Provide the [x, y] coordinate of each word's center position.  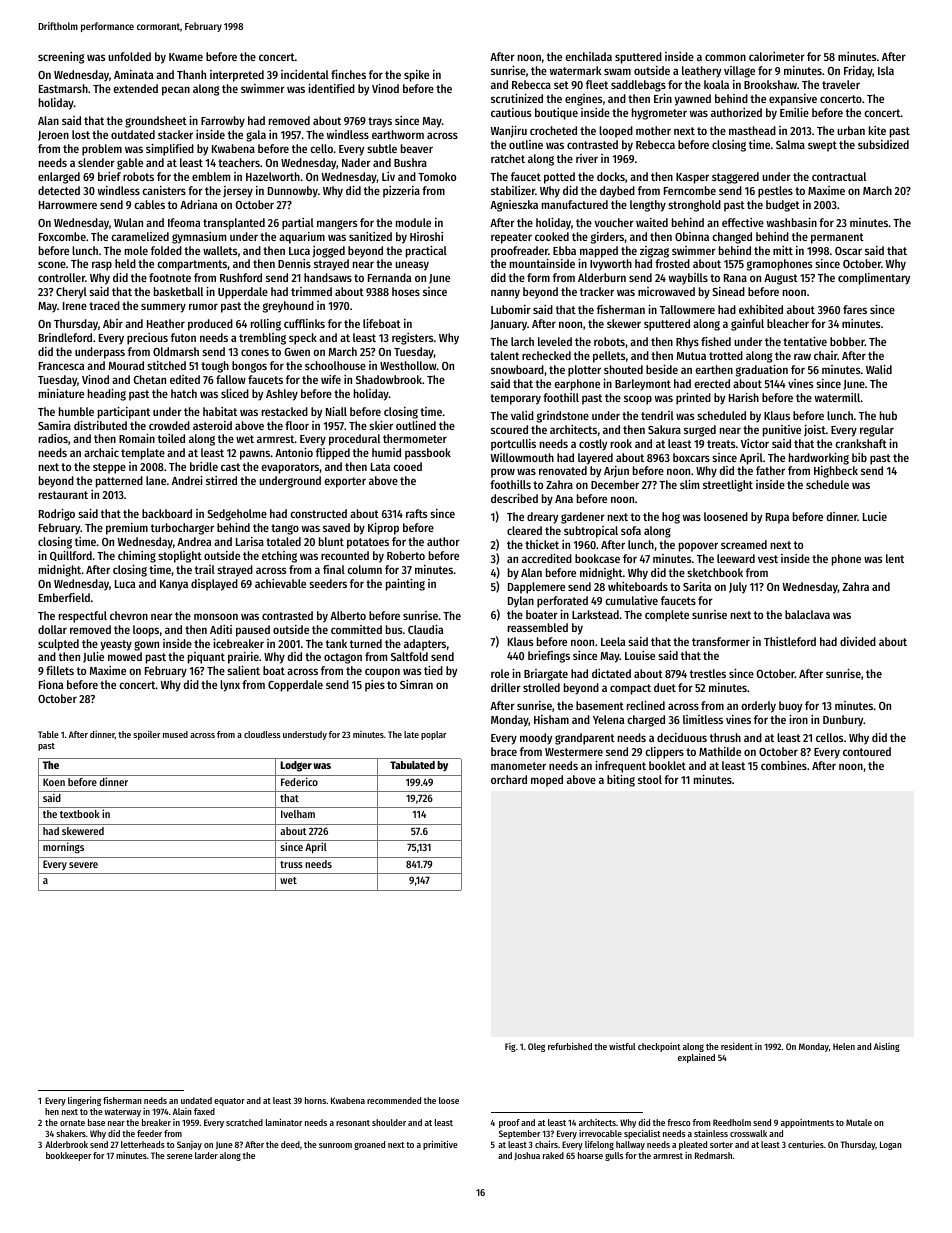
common [725, 57]
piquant [206, 658]
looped [616, 132]
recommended [394, 1100]
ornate [72, 1123]
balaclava [807, 614]
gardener [583, 518]
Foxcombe [62, 236]
